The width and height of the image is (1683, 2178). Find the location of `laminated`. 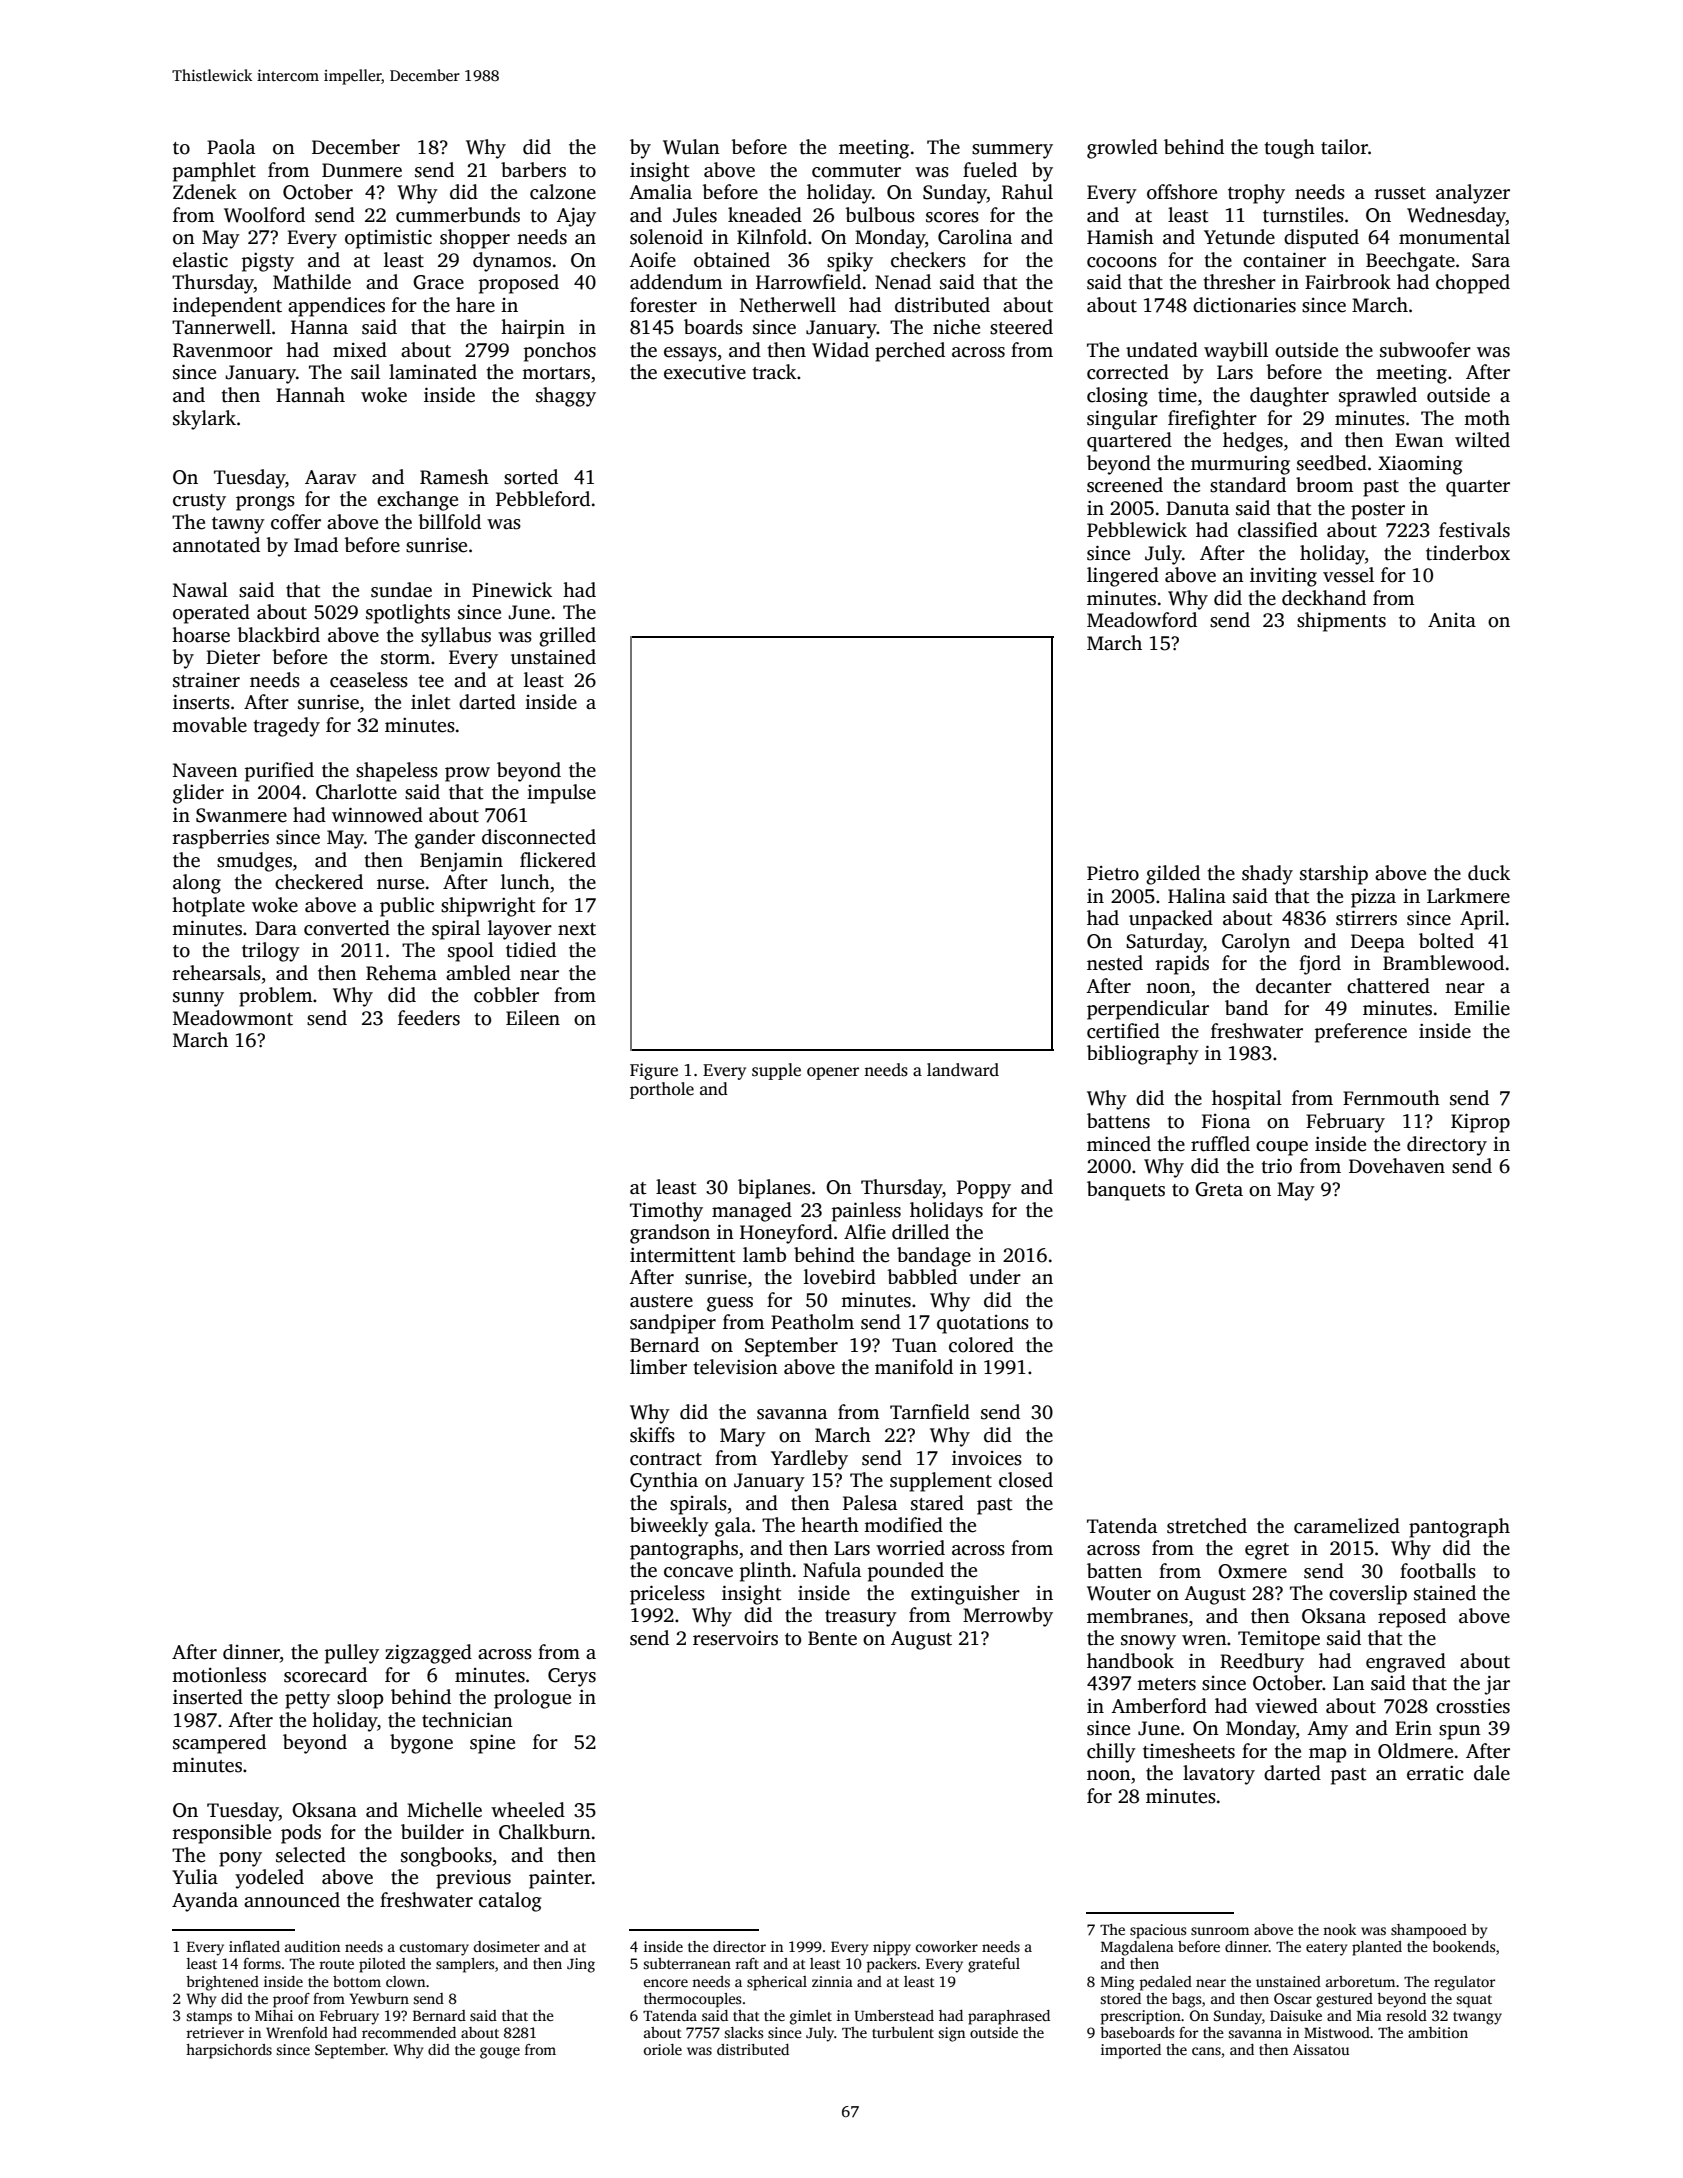

laminated is located at coordinates (433, 372).
